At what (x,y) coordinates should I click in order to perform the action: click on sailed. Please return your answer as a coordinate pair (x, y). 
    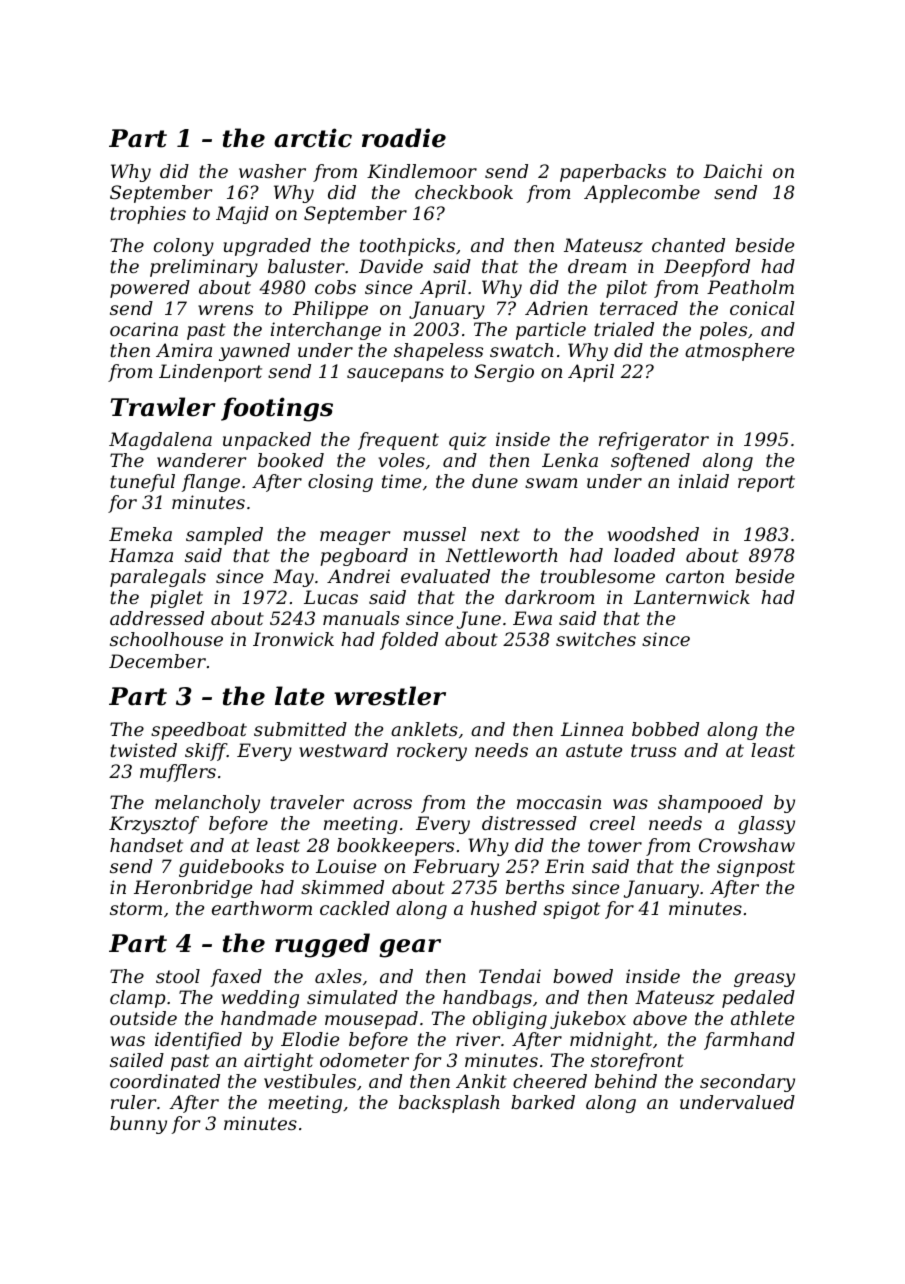
    Looking at the image, I should click on (137, 1060).
